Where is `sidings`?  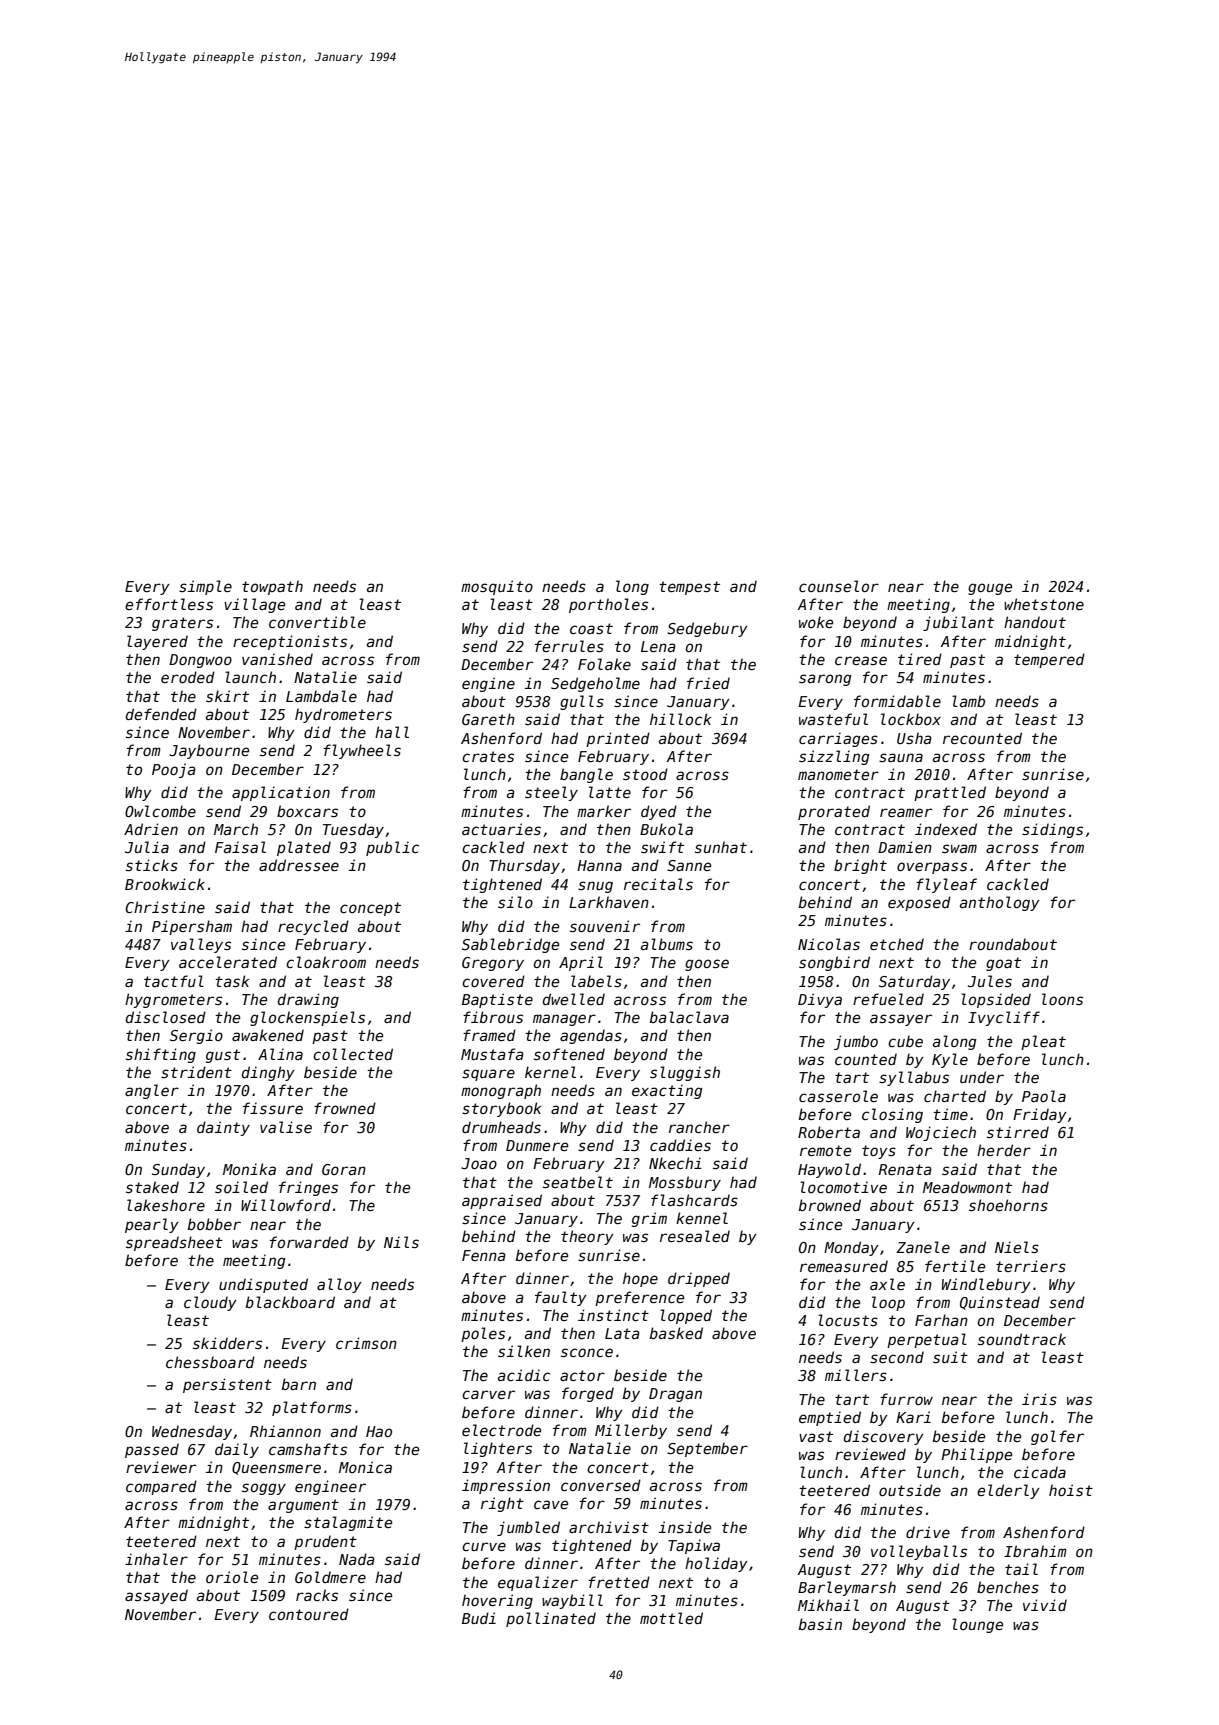
sidings is located at coordinates (1052, 830).
